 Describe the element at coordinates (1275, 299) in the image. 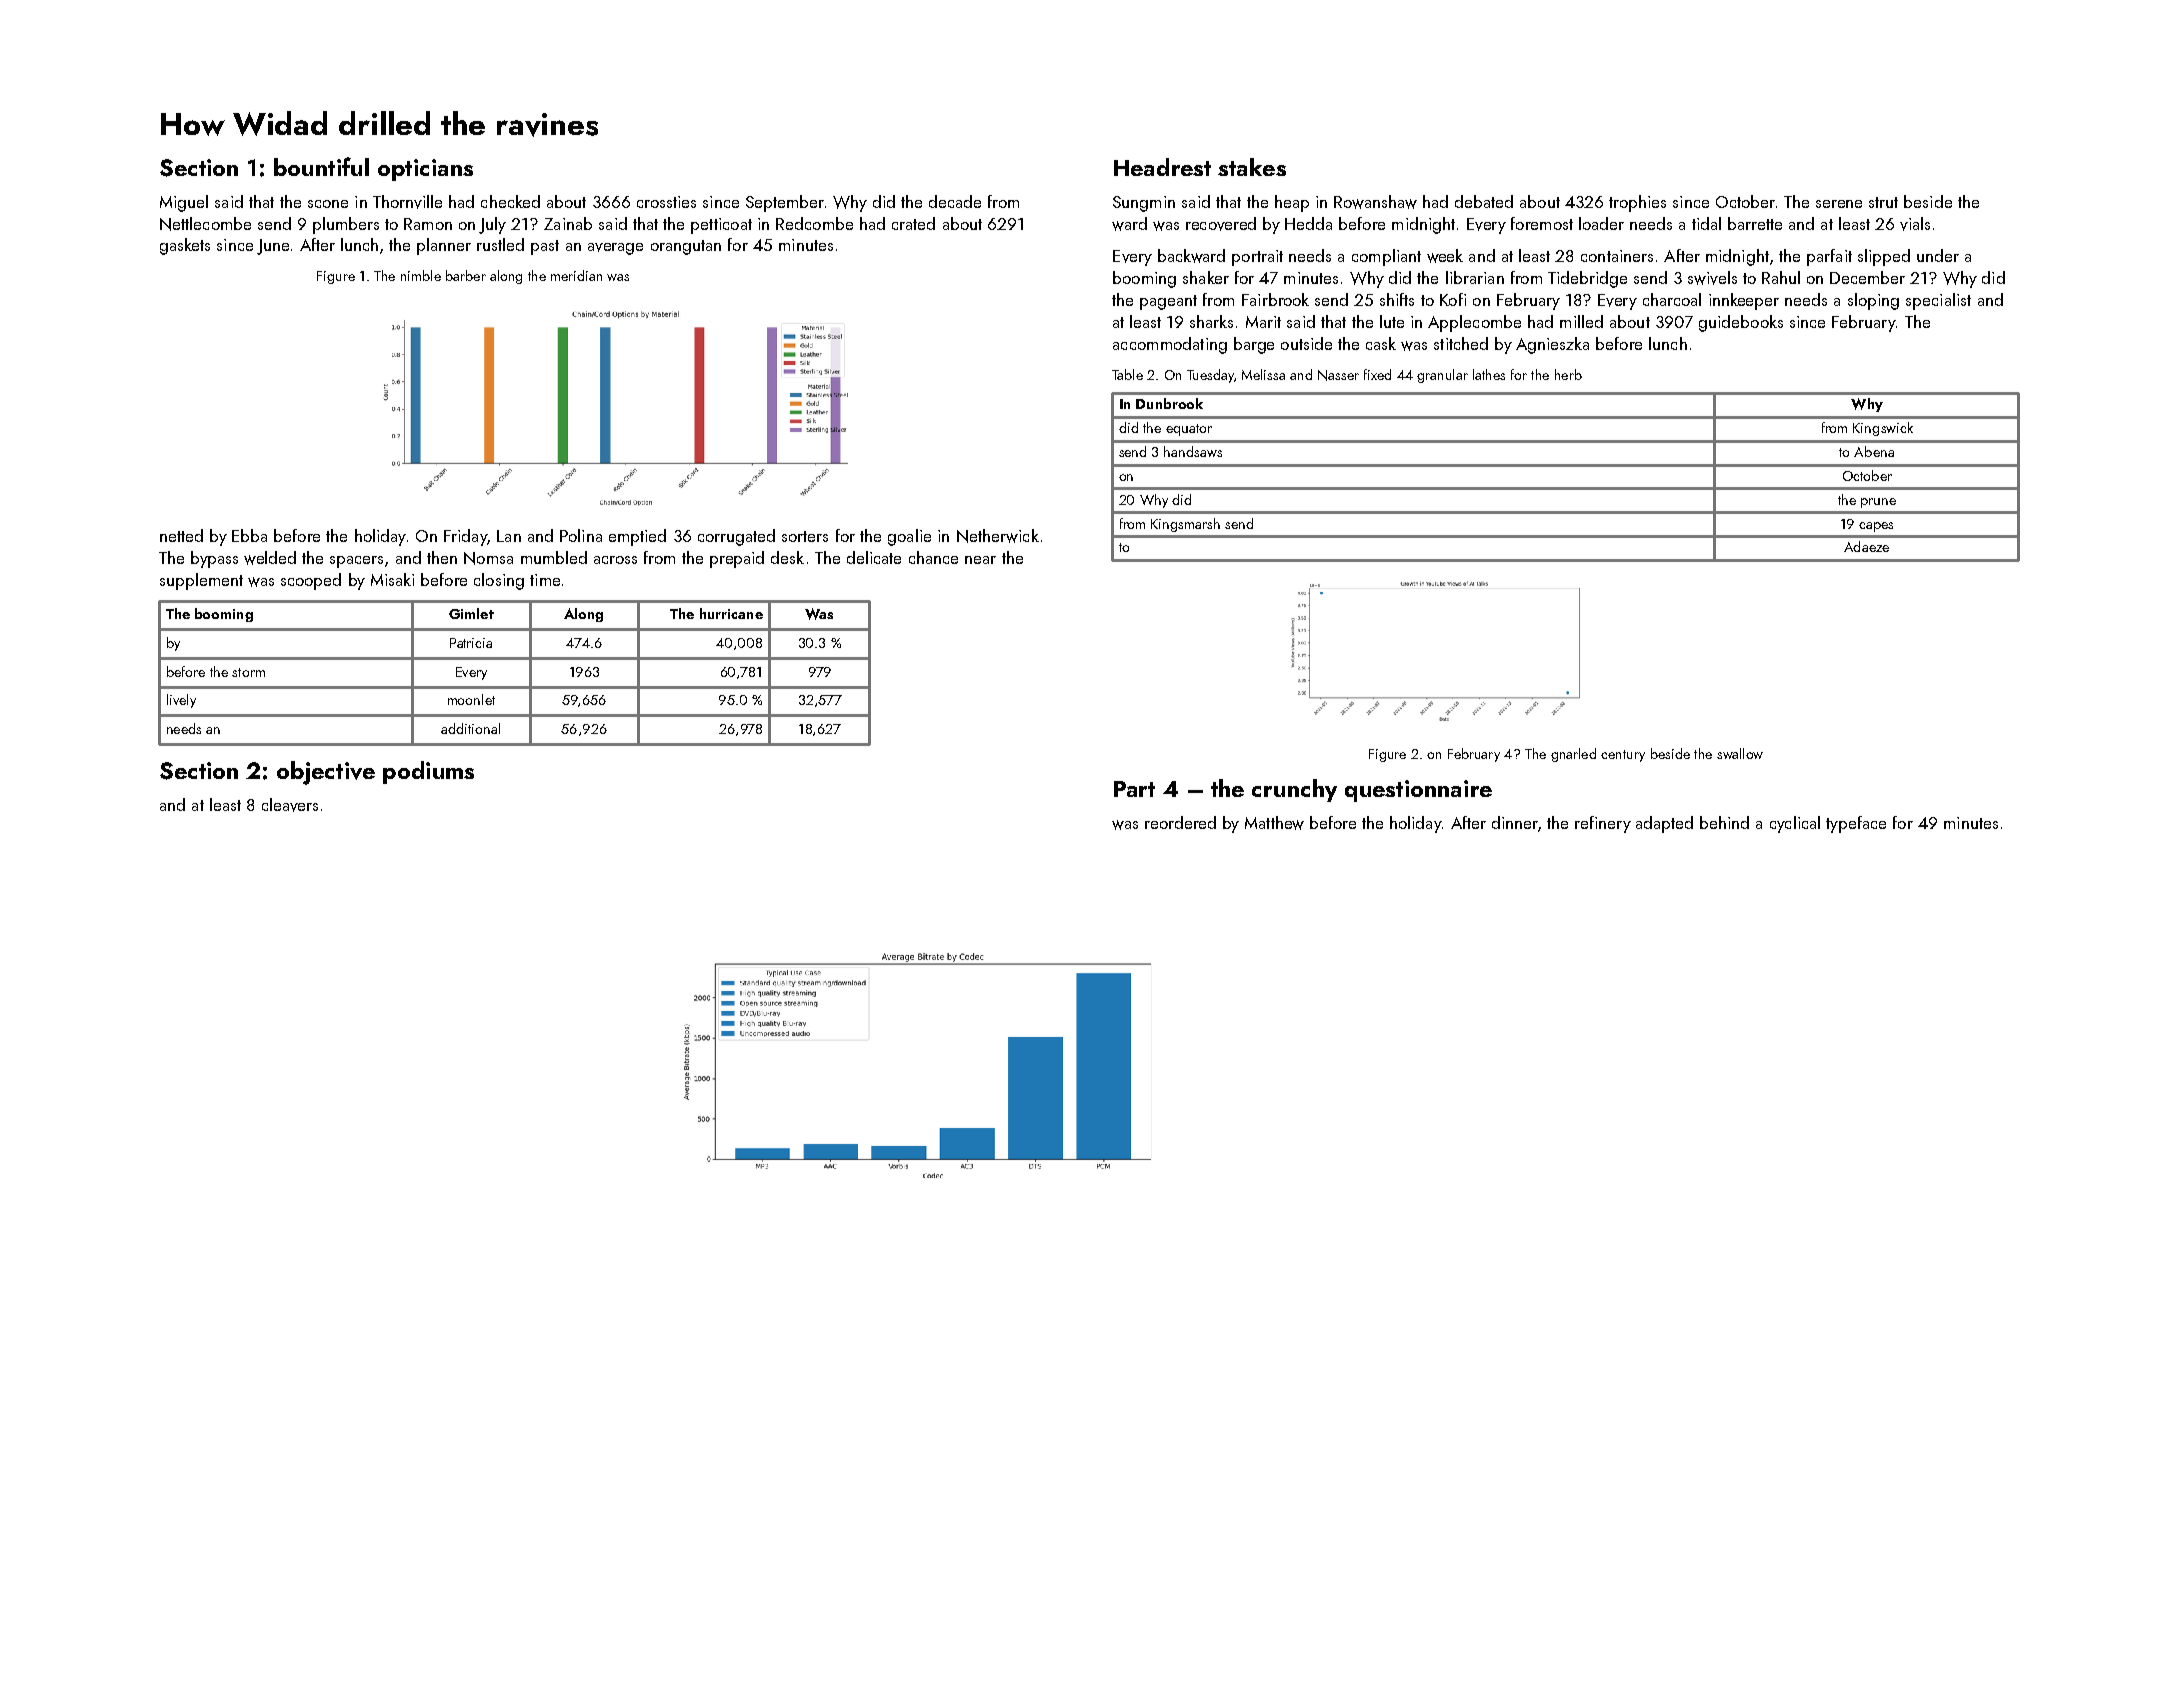

I see `Fairbrook` at that location.
